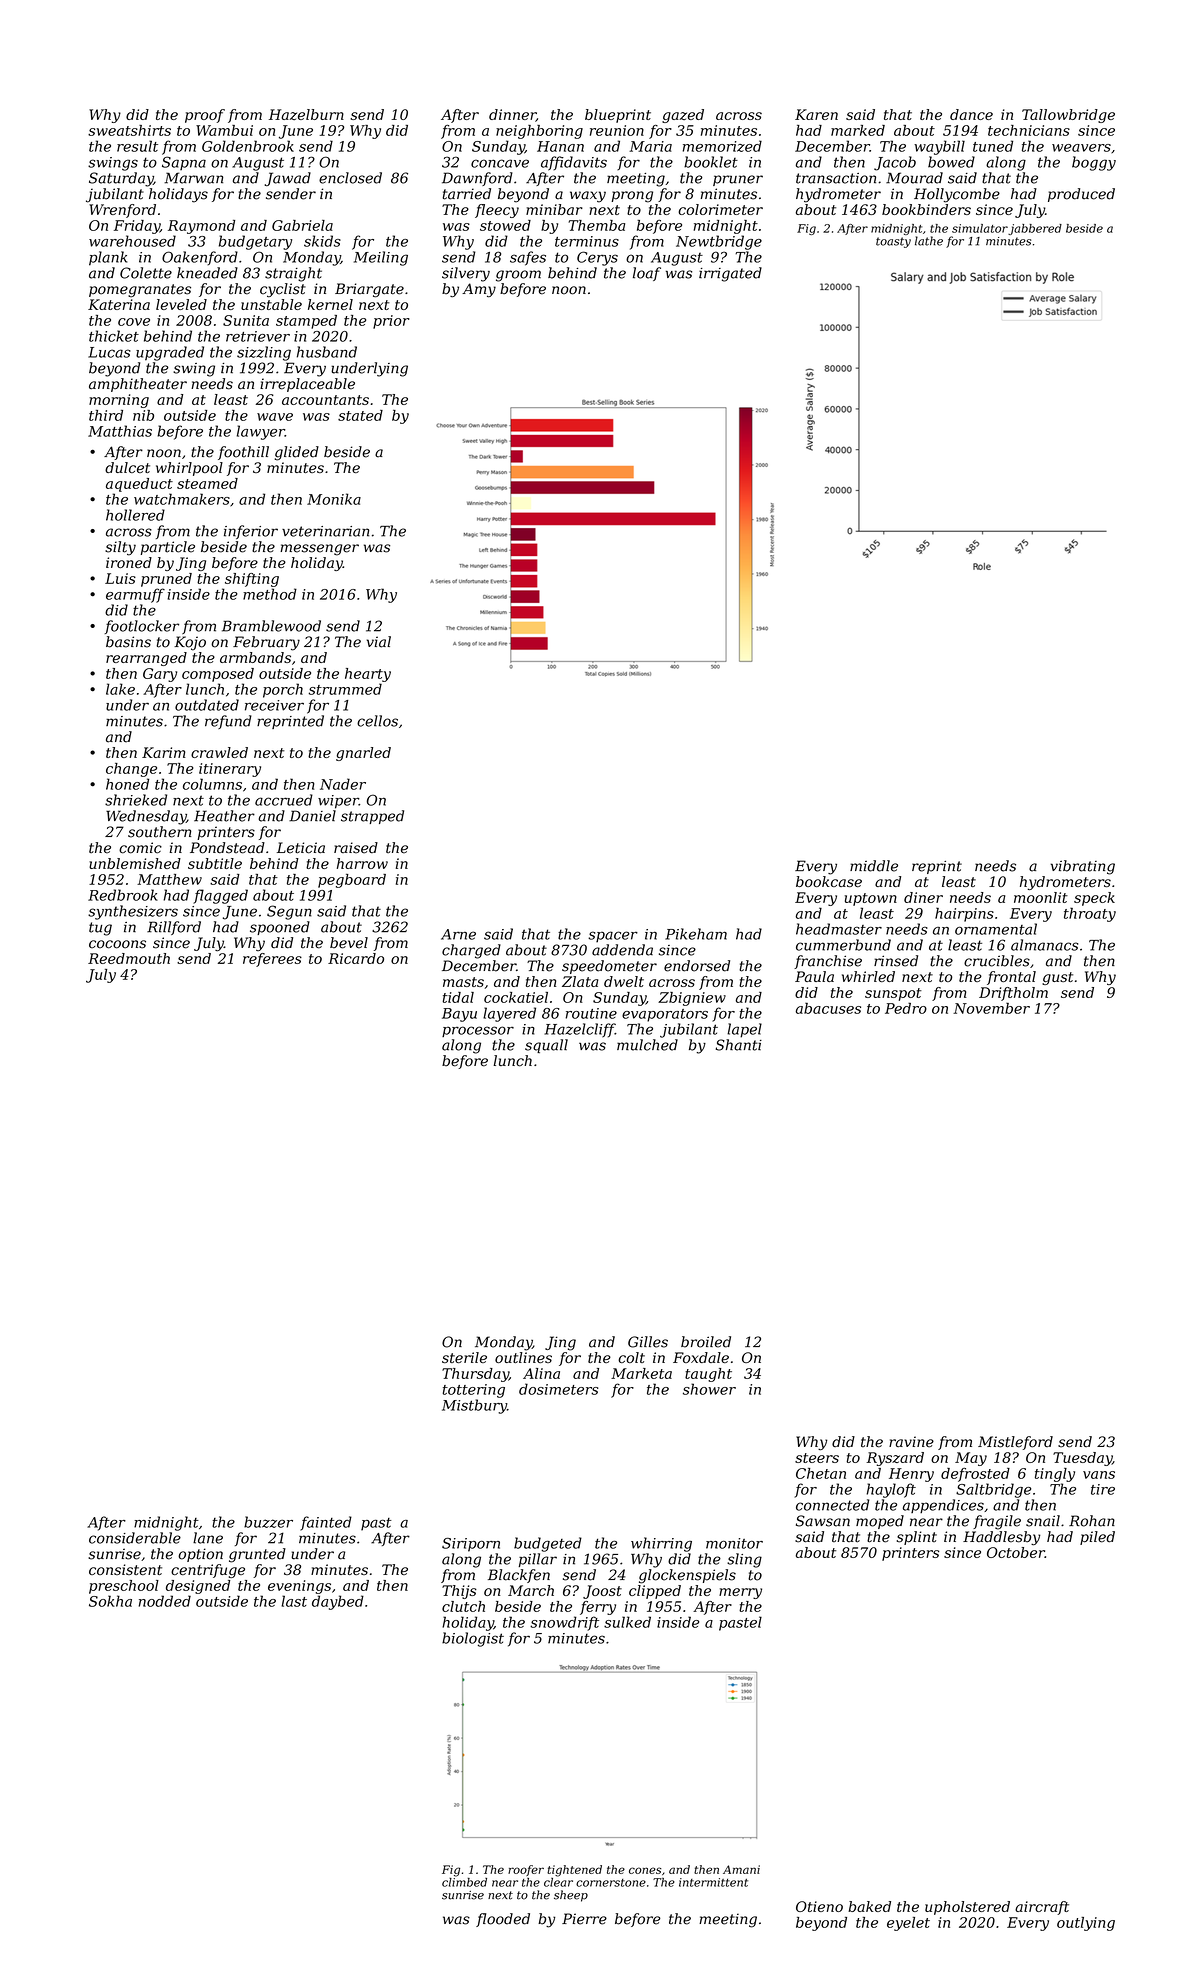 This screenshot has width=1204, height=1983. What do you see at coordinates (648, 1342) in the screenshot?
I see `Gilles` at bounding box center [648, 1342].
